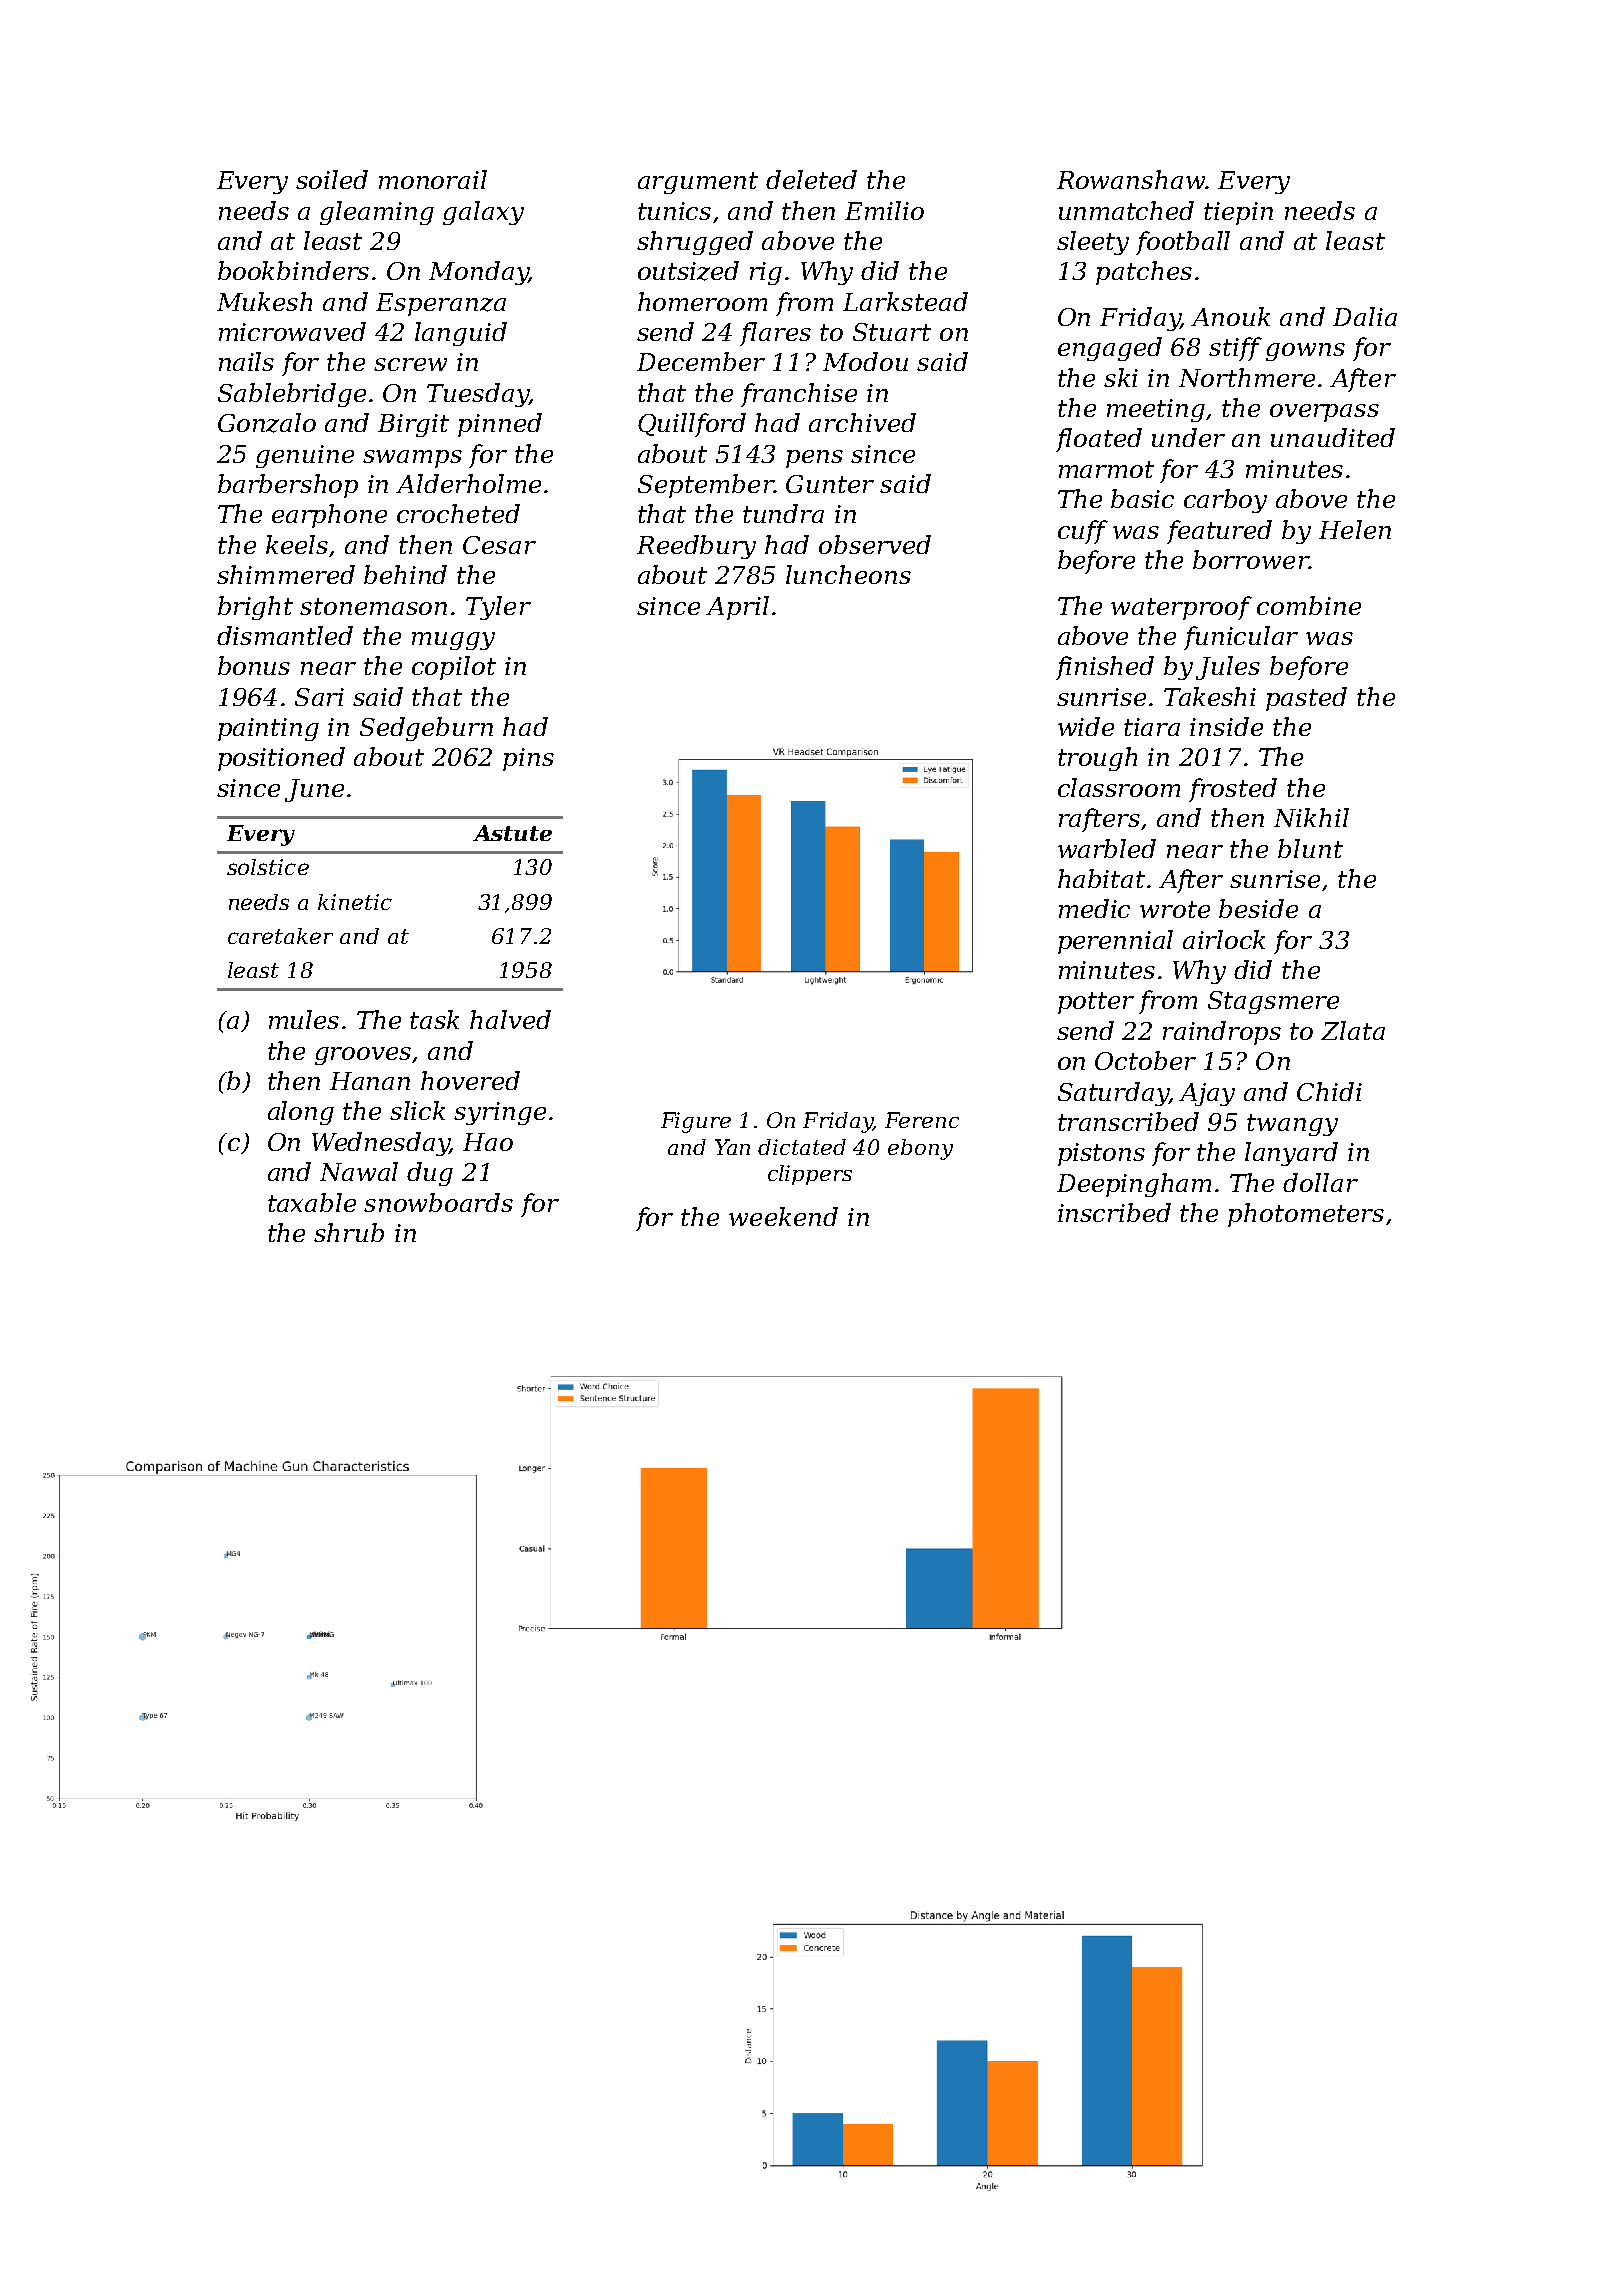 The height and width of the screenshot is (2292, 1620). Describe the element at coordinates (417, 1110) in the screenshot. I see `slick` at that location.
